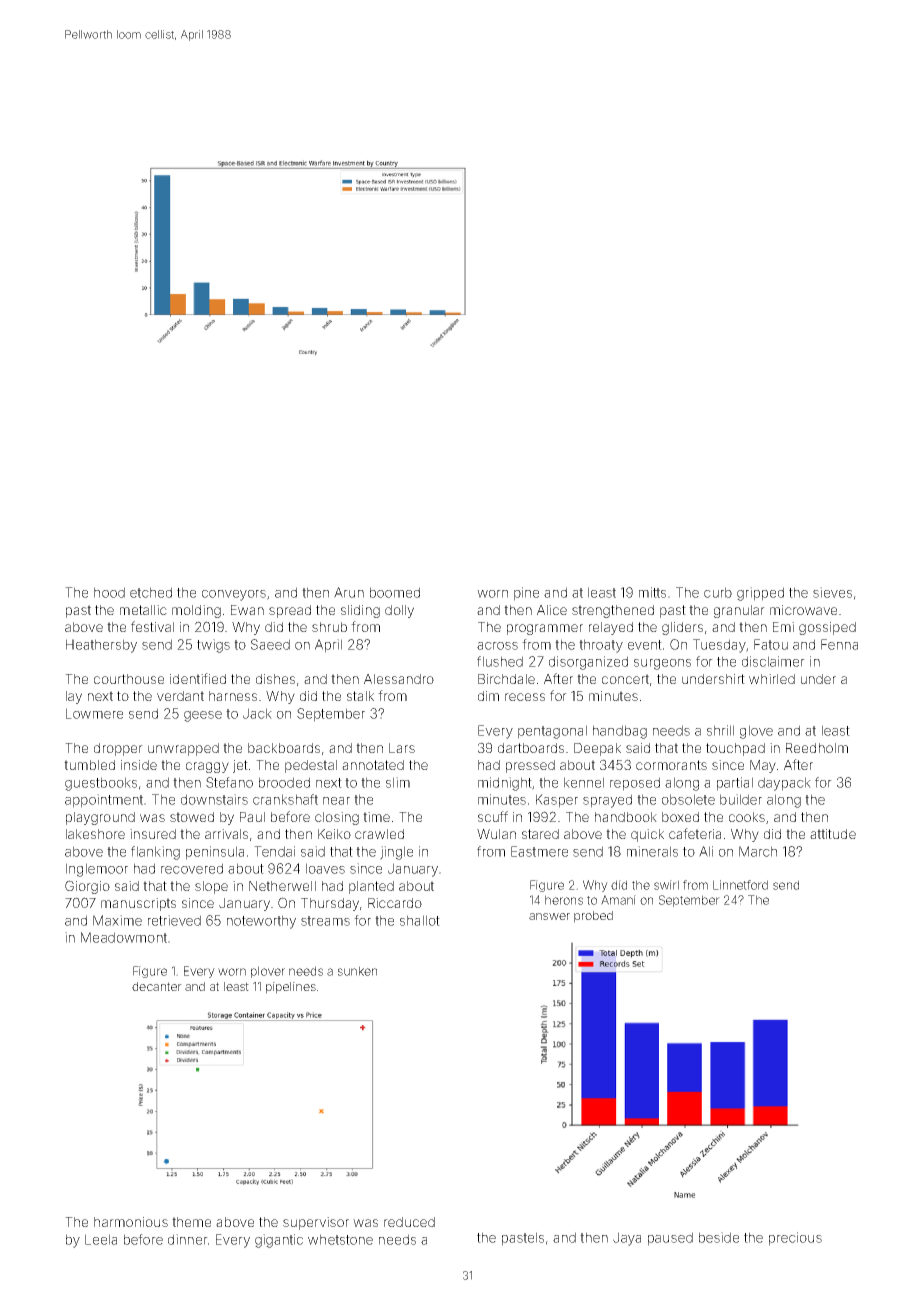  What do you see at coordinates (290, 611) in the document?
I see `spread` at bounding box center [290, 611].
